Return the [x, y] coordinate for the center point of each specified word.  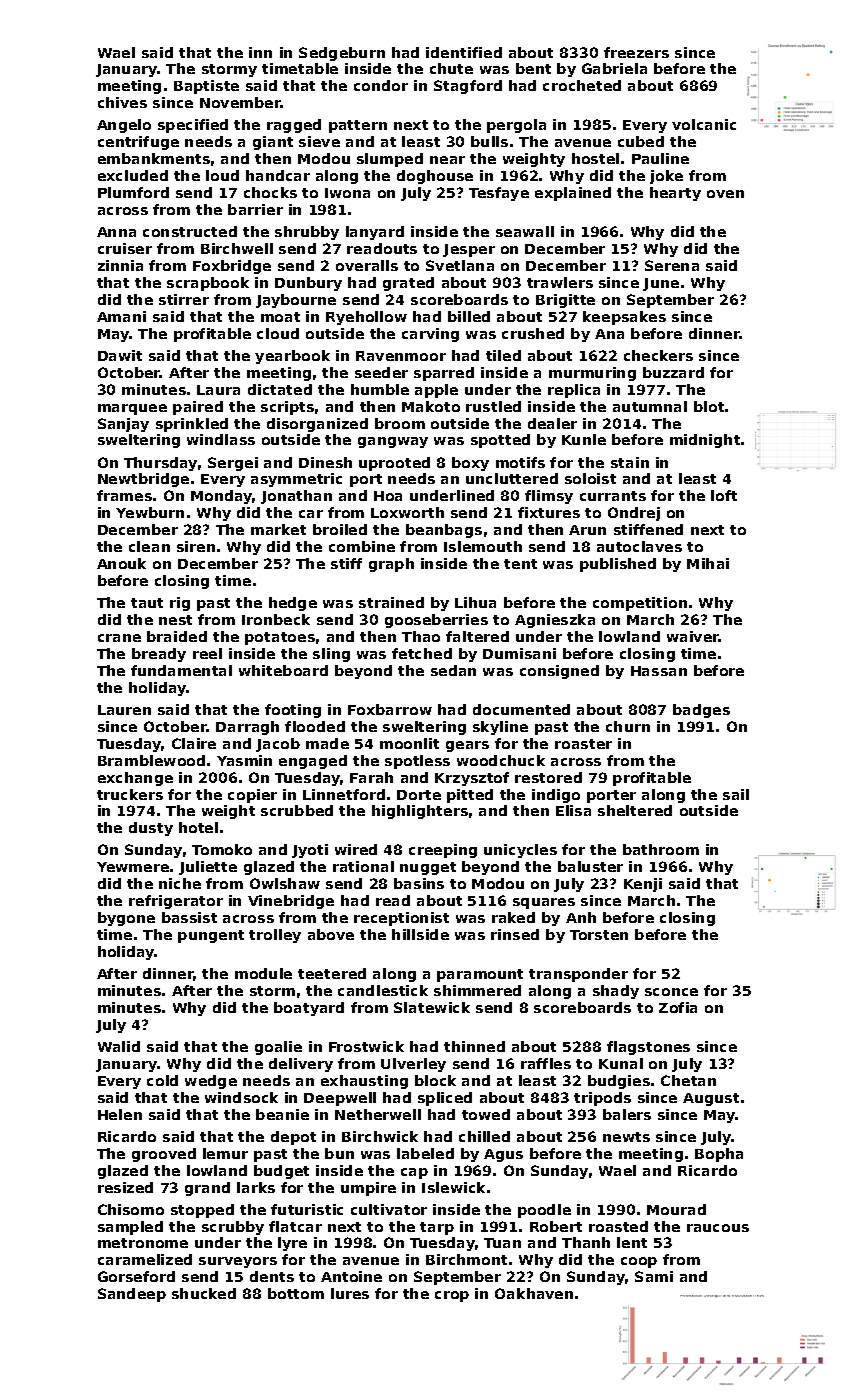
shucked [204, 1293]
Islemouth [483, 546]
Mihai [708, 563]
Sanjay [123, 425]
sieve [319, 141]
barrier [255, 209]
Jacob [278, 745]
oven [725, 194]
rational [363, 866]
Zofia [678, 1007]
